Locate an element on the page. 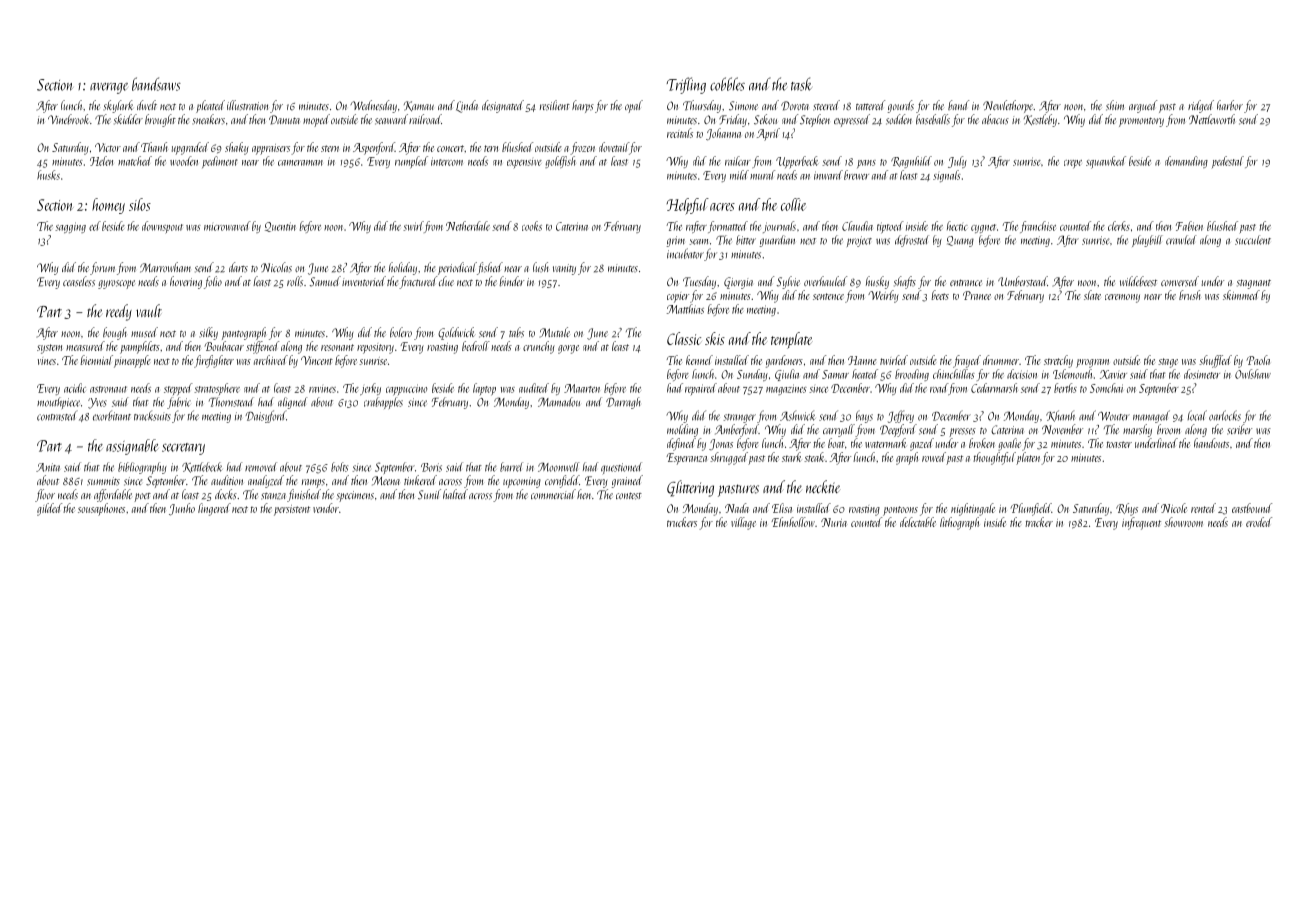 This document has height=924, width=1308. harbor is located at coordinates (1230, 105).
